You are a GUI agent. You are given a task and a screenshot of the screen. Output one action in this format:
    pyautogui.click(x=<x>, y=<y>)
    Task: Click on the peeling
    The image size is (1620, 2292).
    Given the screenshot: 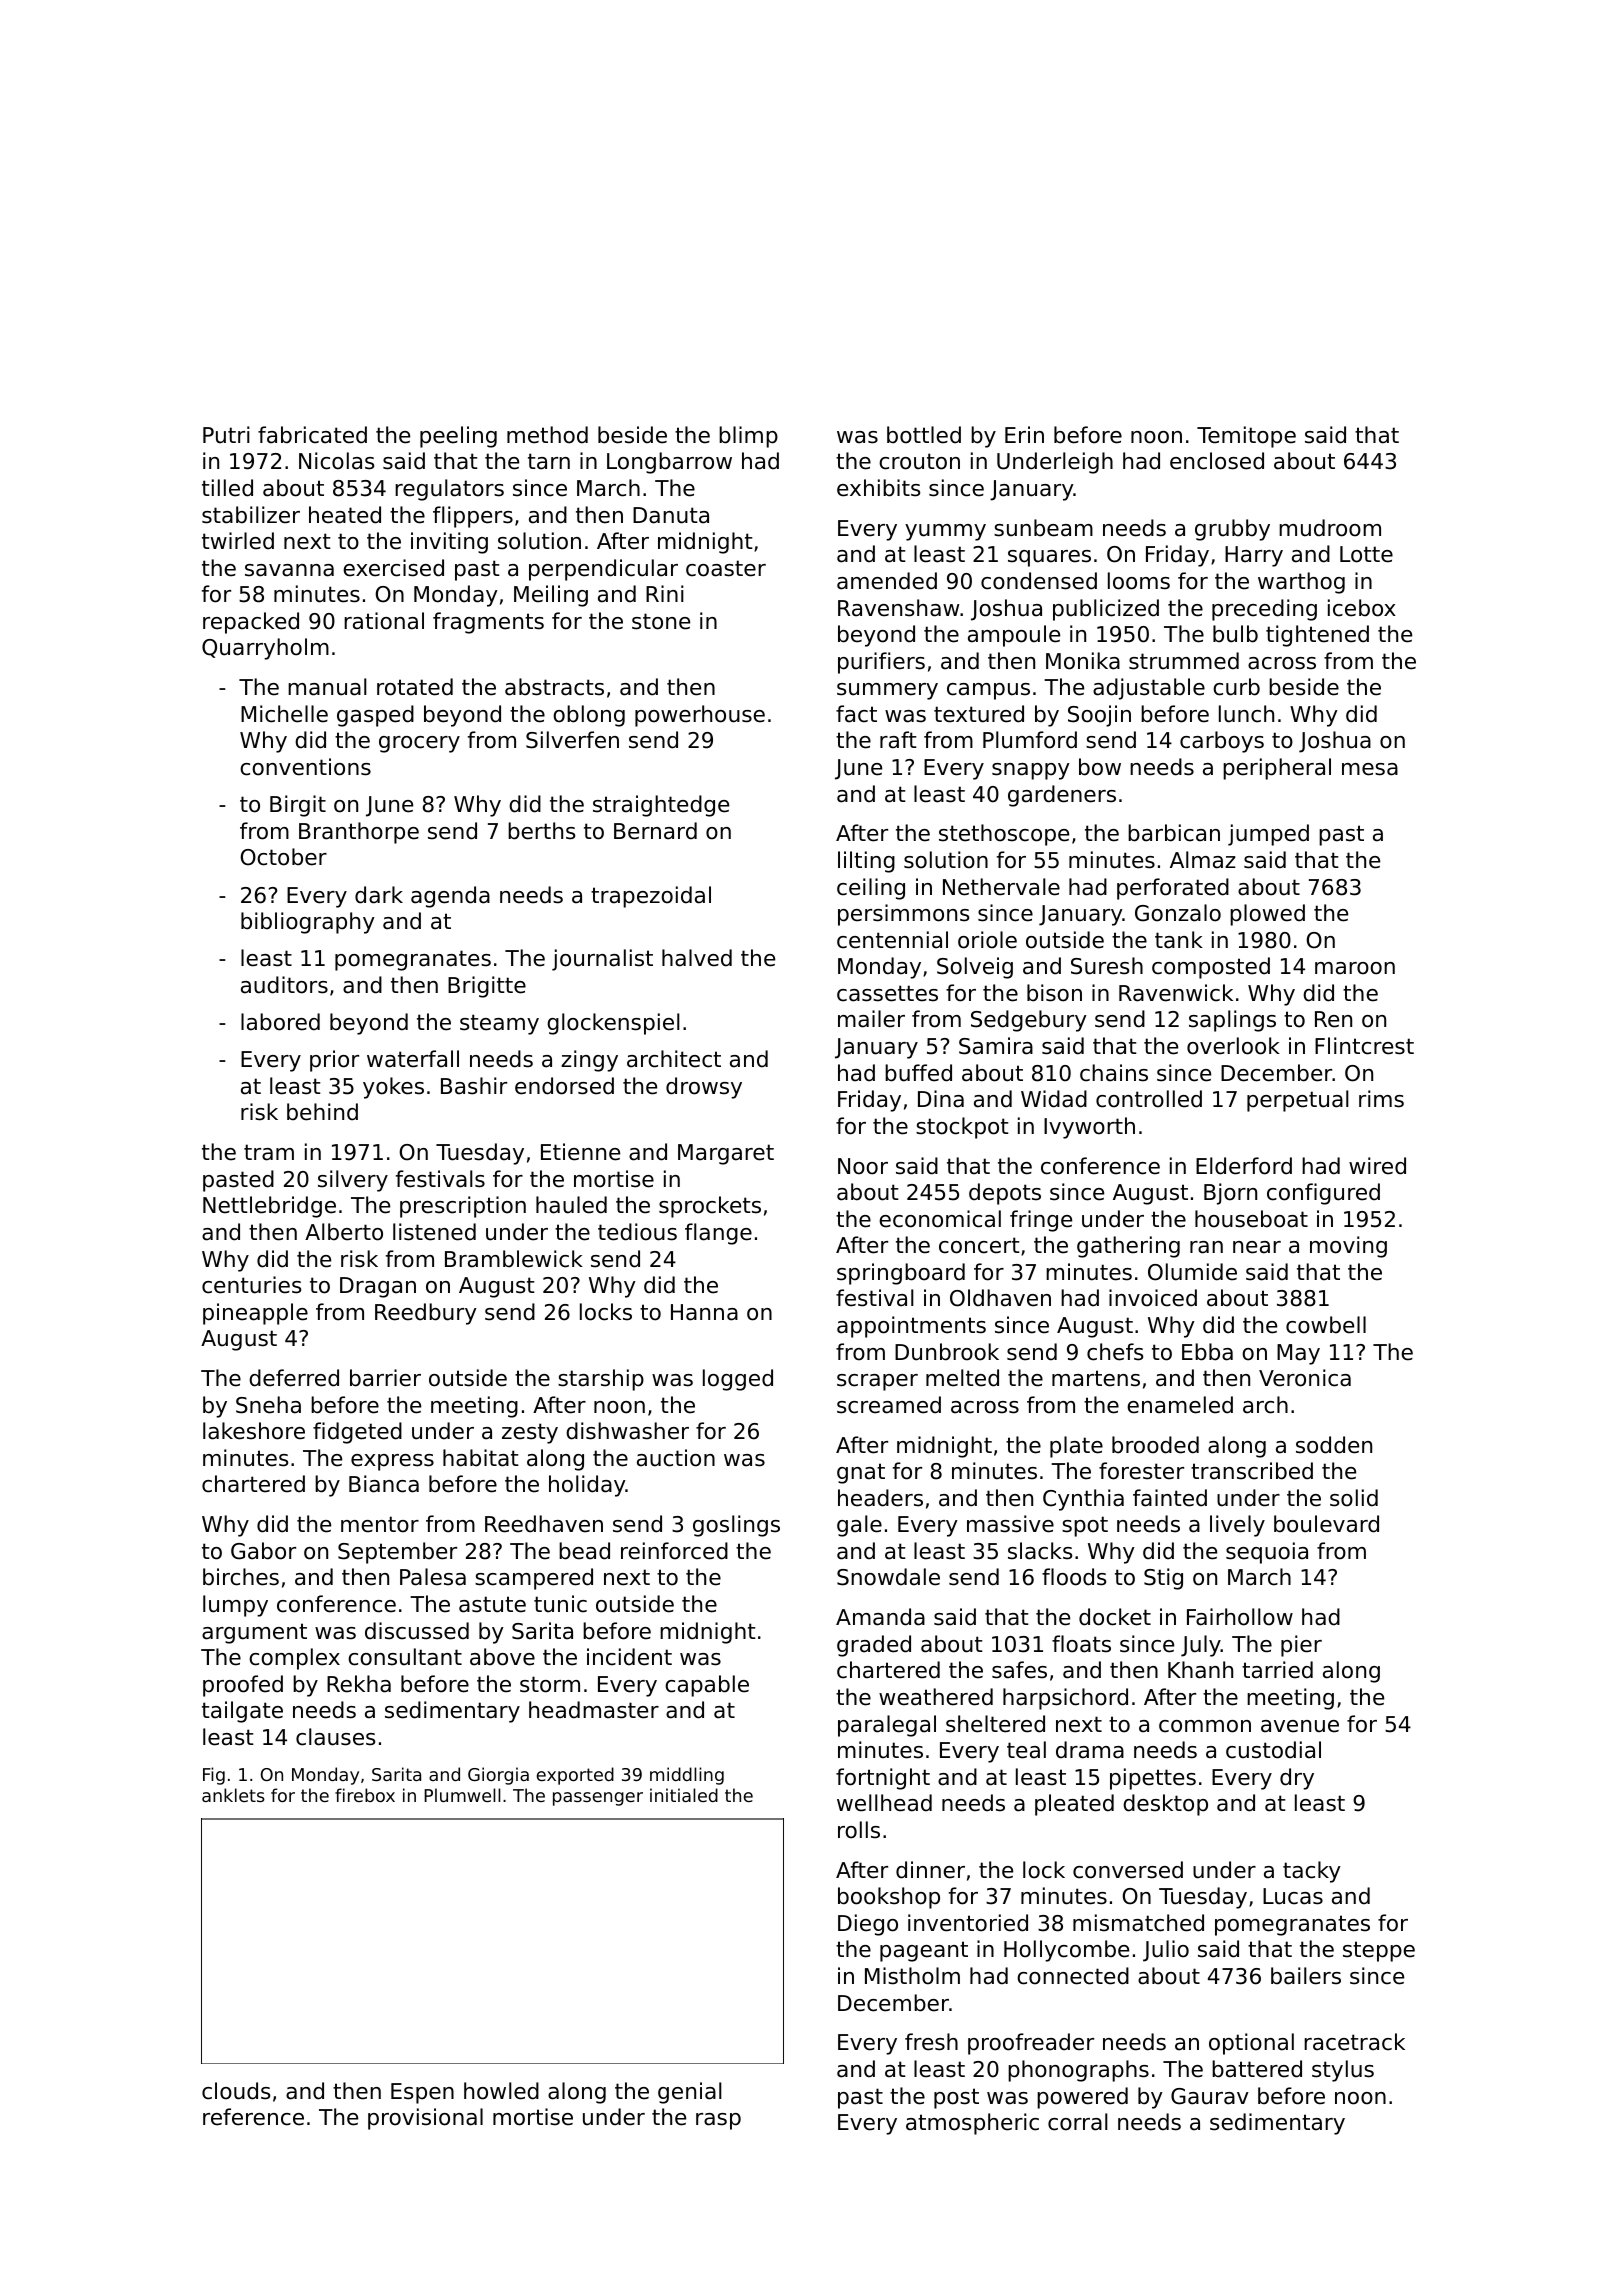 What is the action you would take?
    pyautogui.click(x=458, y=437)
